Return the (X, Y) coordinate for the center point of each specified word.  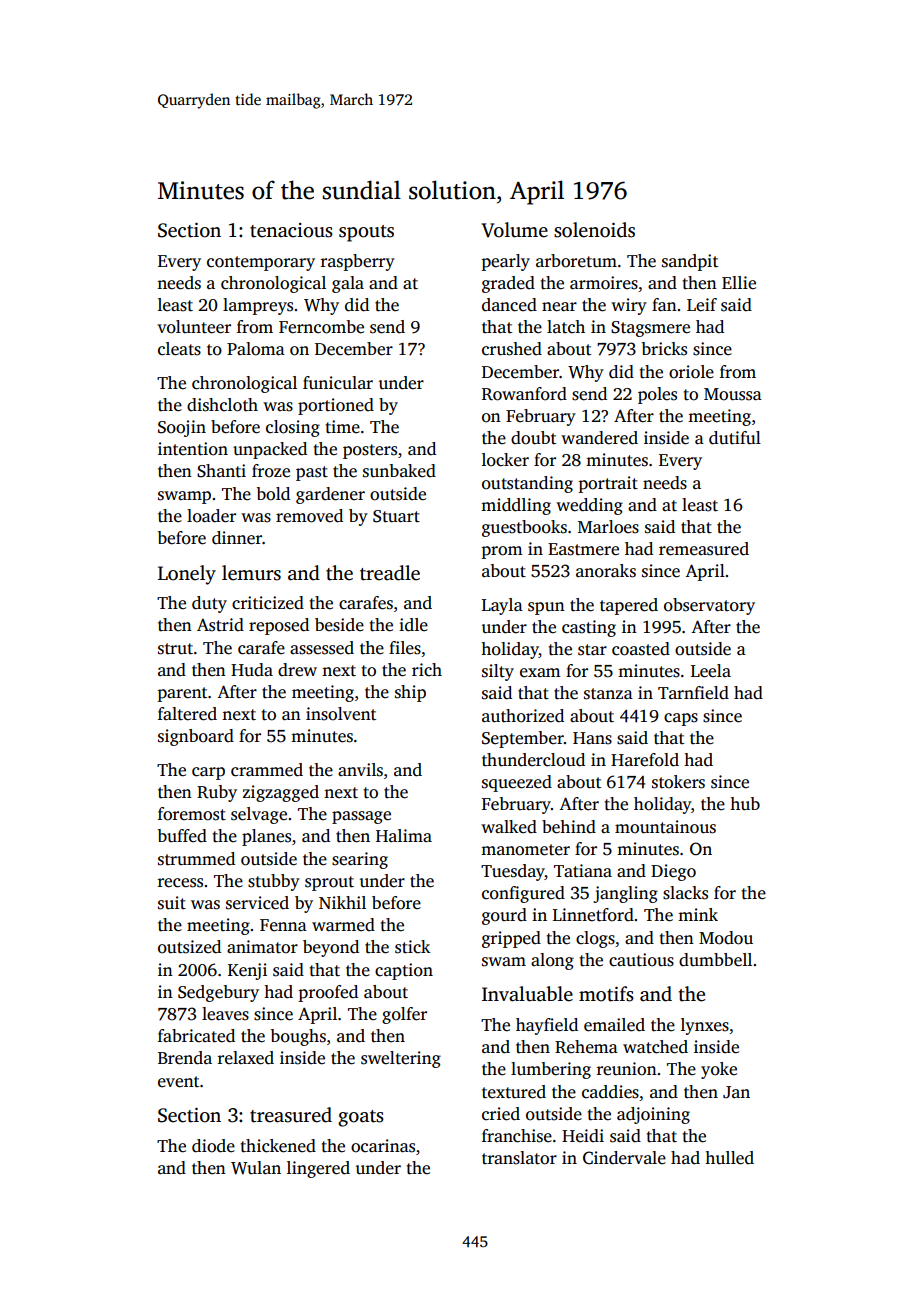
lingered (318, 1169)
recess (180, 883)
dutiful (735, 438)
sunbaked (399, 471)
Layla (502, 606)
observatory (709, 606)
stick (412, 947)
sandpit (690, 262)
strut (175, 649)
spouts (366, 233)
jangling (625, 894)
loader (211, 516)
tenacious (291, 230)
